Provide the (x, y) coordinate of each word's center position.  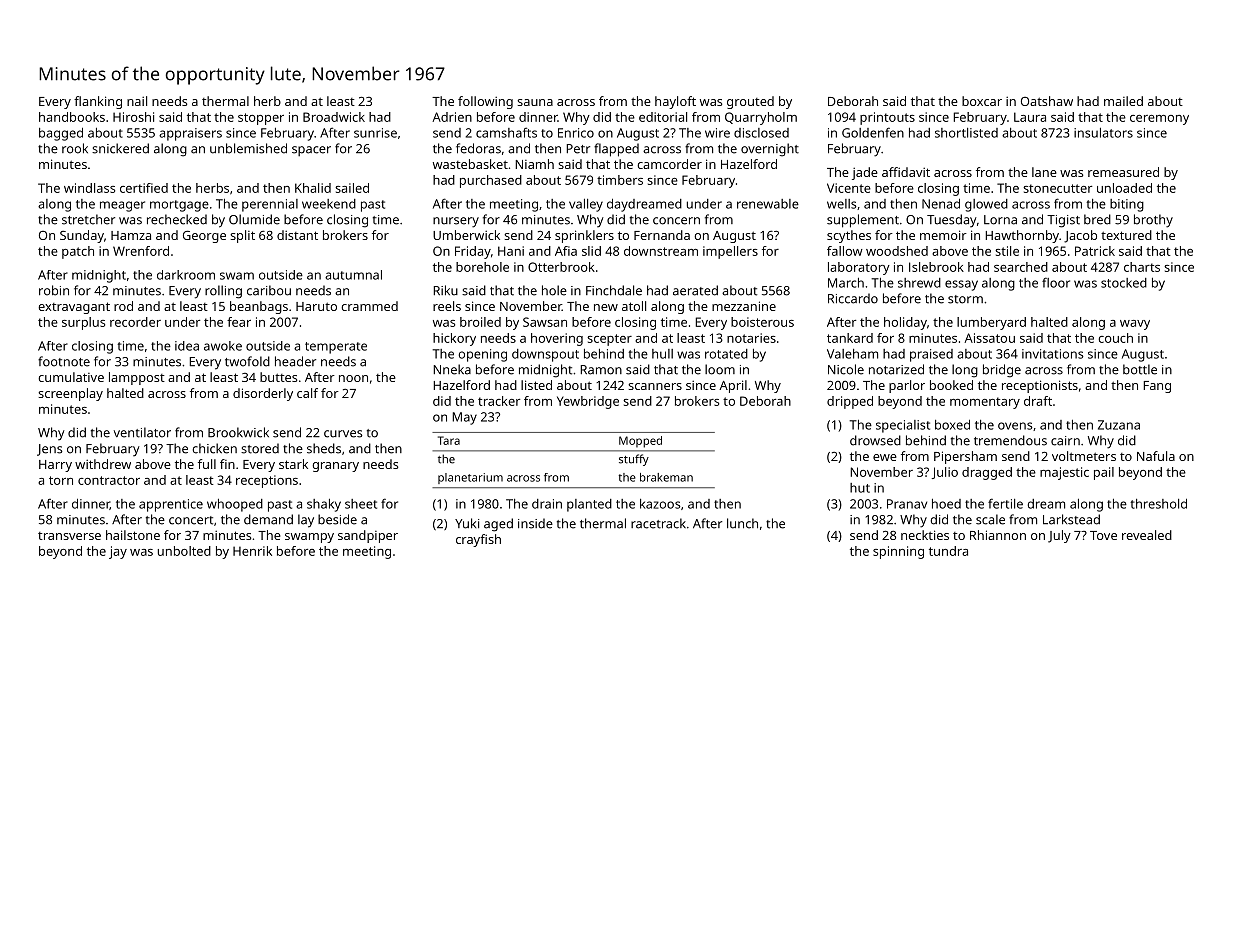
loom (720, 369)
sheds (324, 448)
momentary (985, 403)
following (485, 102)
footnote (64, 361)
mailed (1123, 101)
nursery (456, 222)
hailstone (133, 535)
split (242, 236)
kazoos (660, 504)
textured (1126, 235)
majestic (1064, 473)
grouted (750, 102)
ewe (885, 457)
